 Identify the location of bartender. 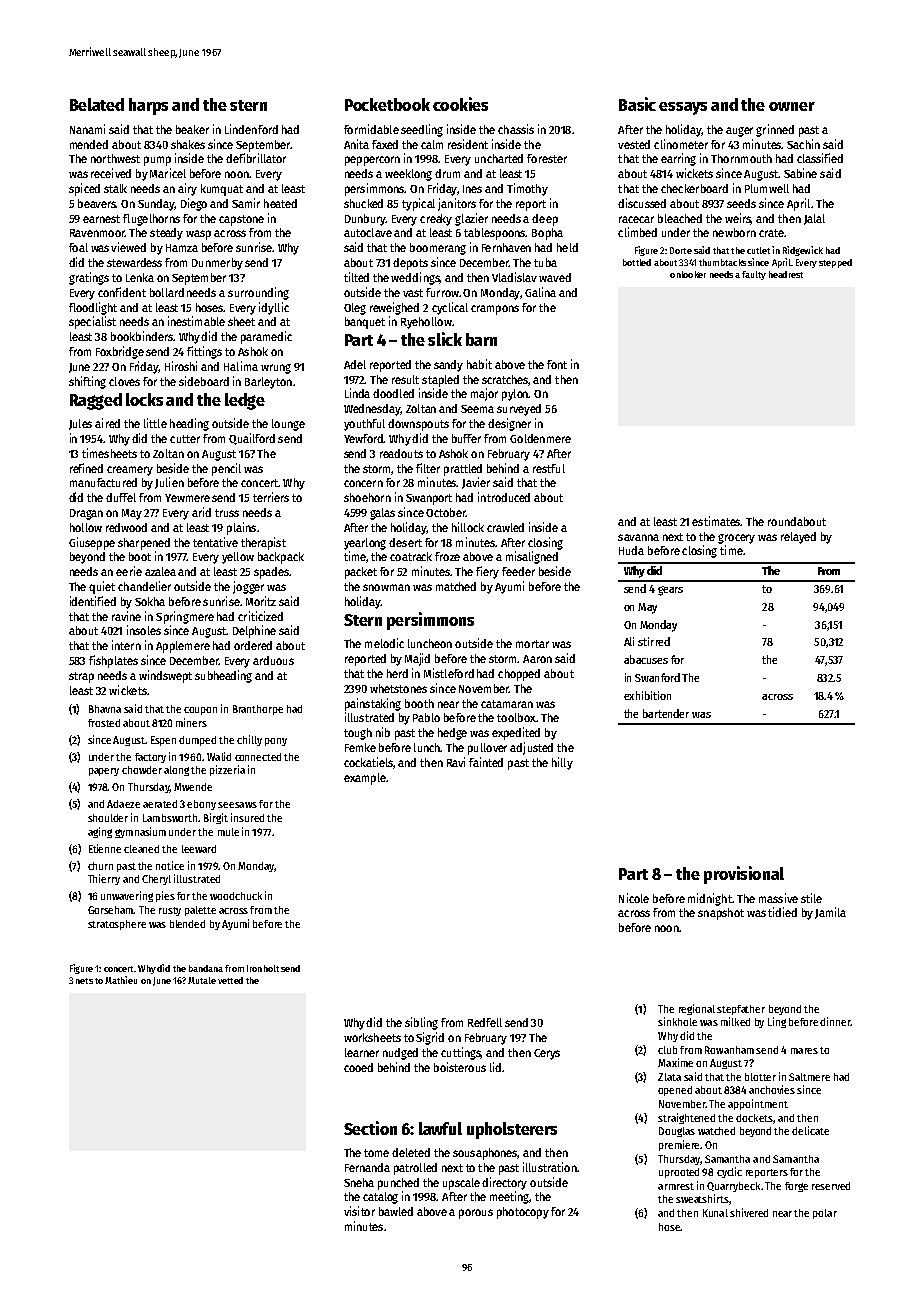
(666, 713).
